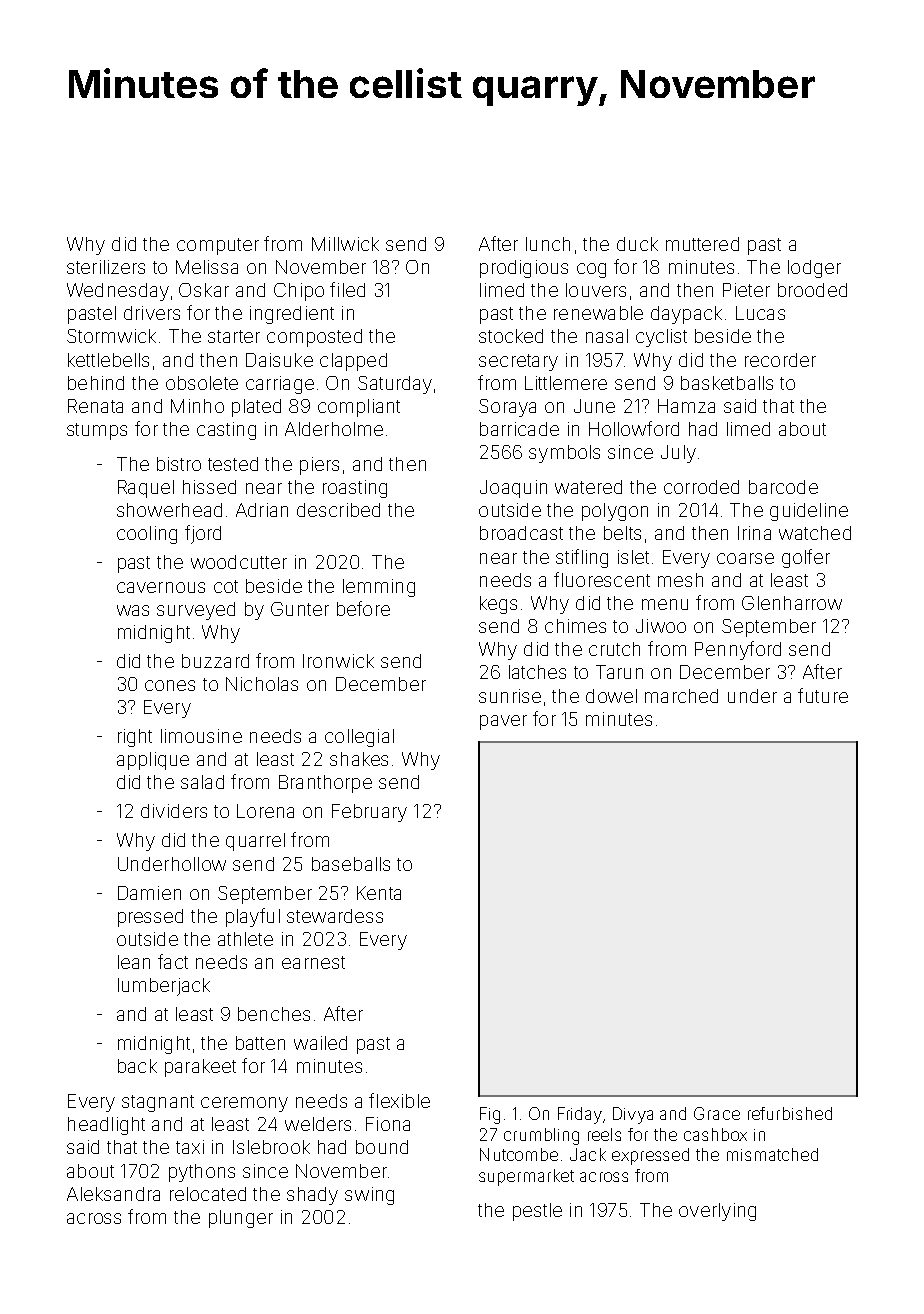 The width and height of the screenshot is (924, 1314). I want to click on roasting, so click(355, 489).
